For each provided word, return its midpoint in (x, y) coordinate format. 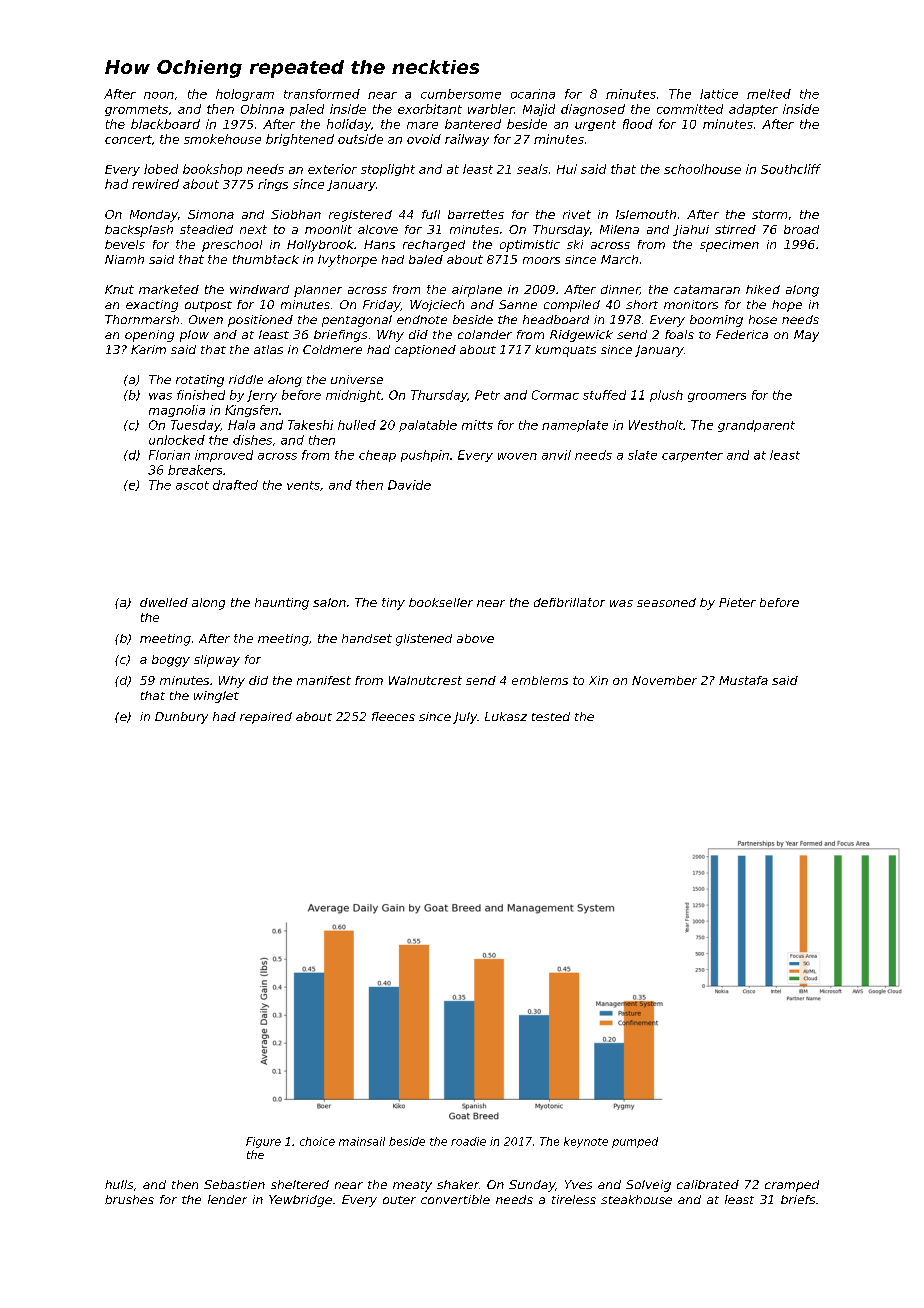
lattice (719, 94)
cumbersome (461, 94)
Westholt (656, 425)
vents (303, 485)
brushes (129, 1199)
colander (485, 334)
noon (159, 95)
